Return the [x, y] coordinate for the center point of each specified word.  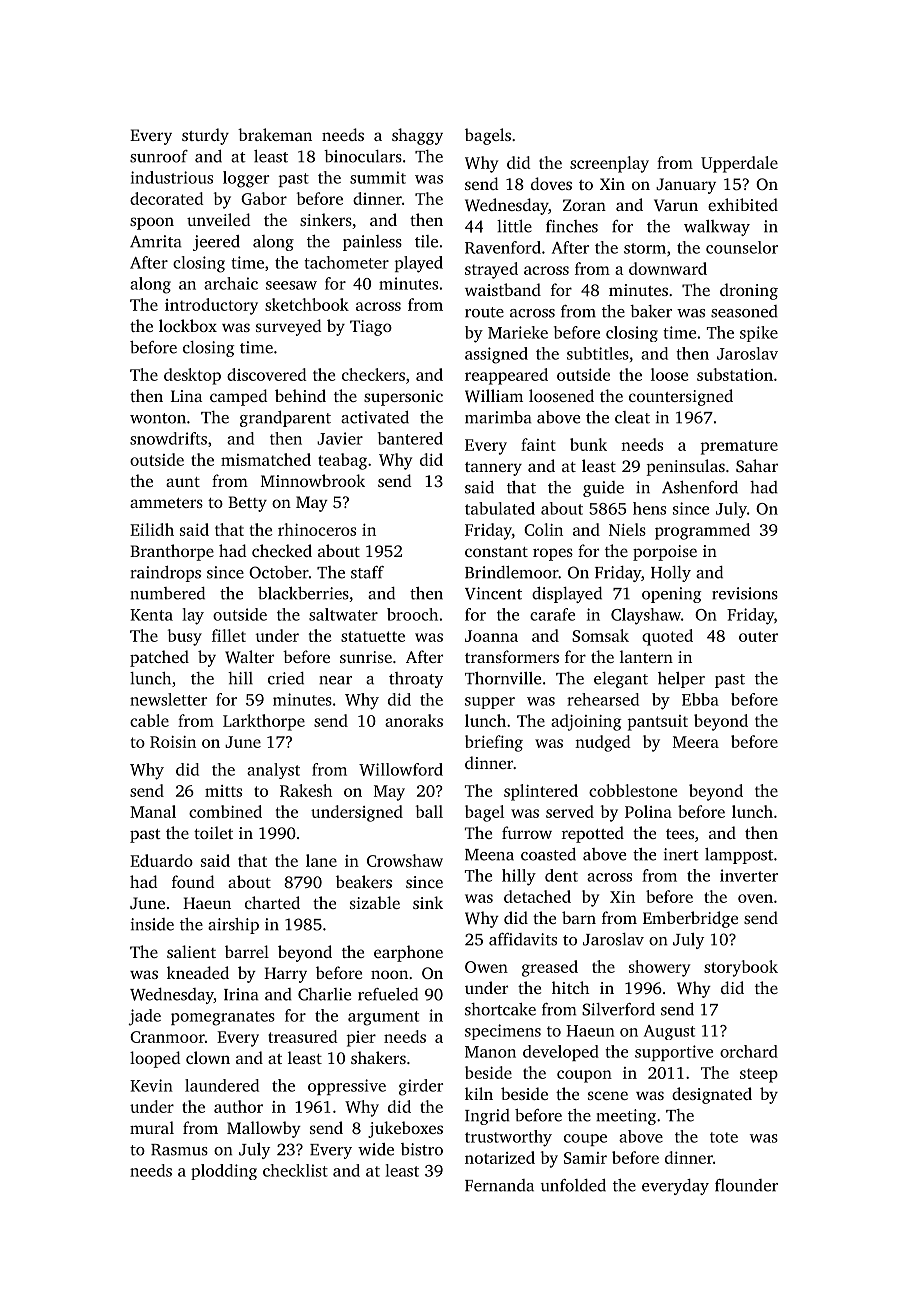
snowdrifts [168, 438]
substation [735, 374]
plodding [224, 1172]
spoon [152, 223]
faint [538, 444]
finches [572, 226]
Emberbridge [690, 919]
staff [367, 572]
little [514, 226]
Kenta [151, 615]
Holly [671, 574]
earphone [408, 953]
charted [272, 902]
